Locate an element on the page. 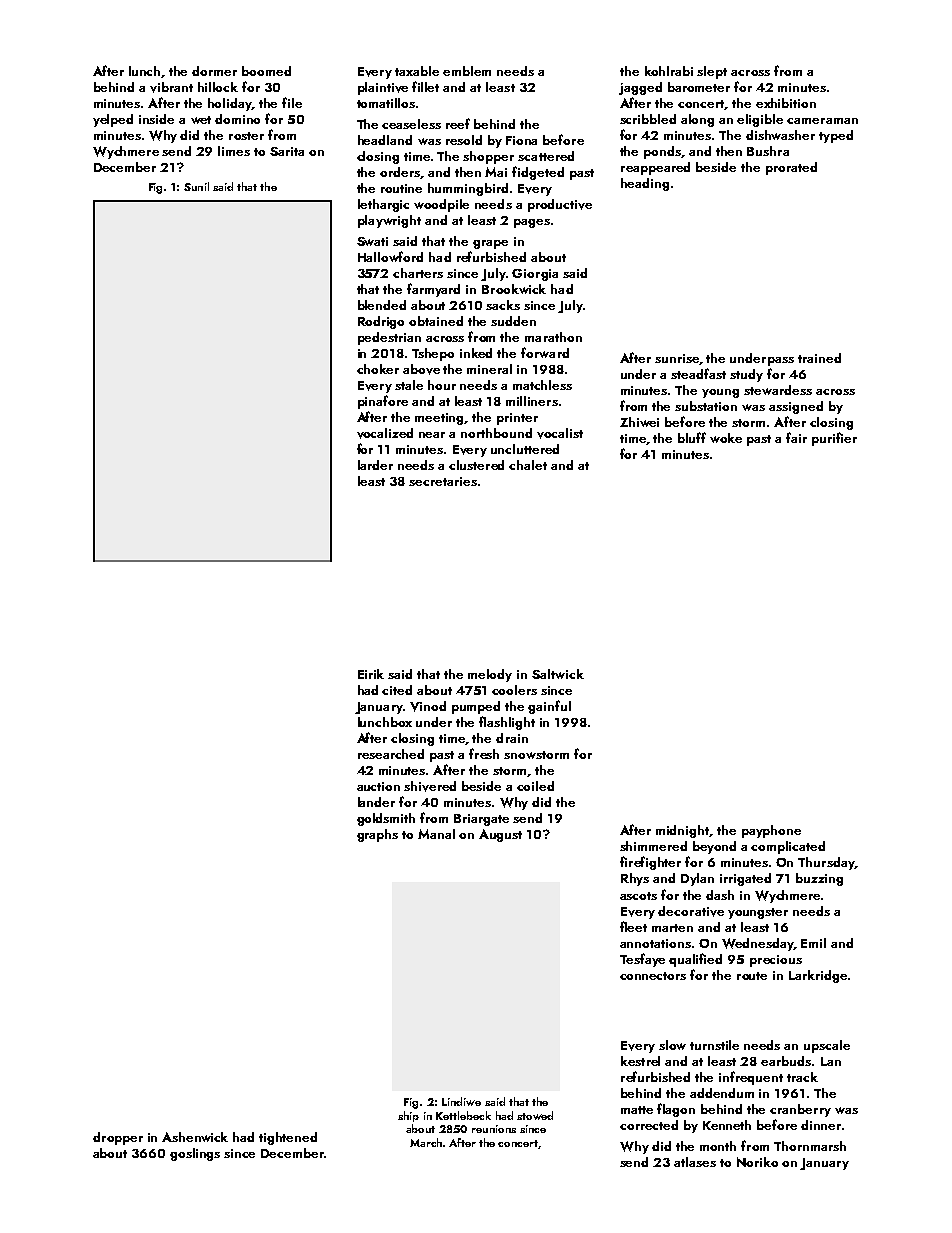 The height and width of the image is (1233, 952). Saltwick is located at coordinates (558, 674).
